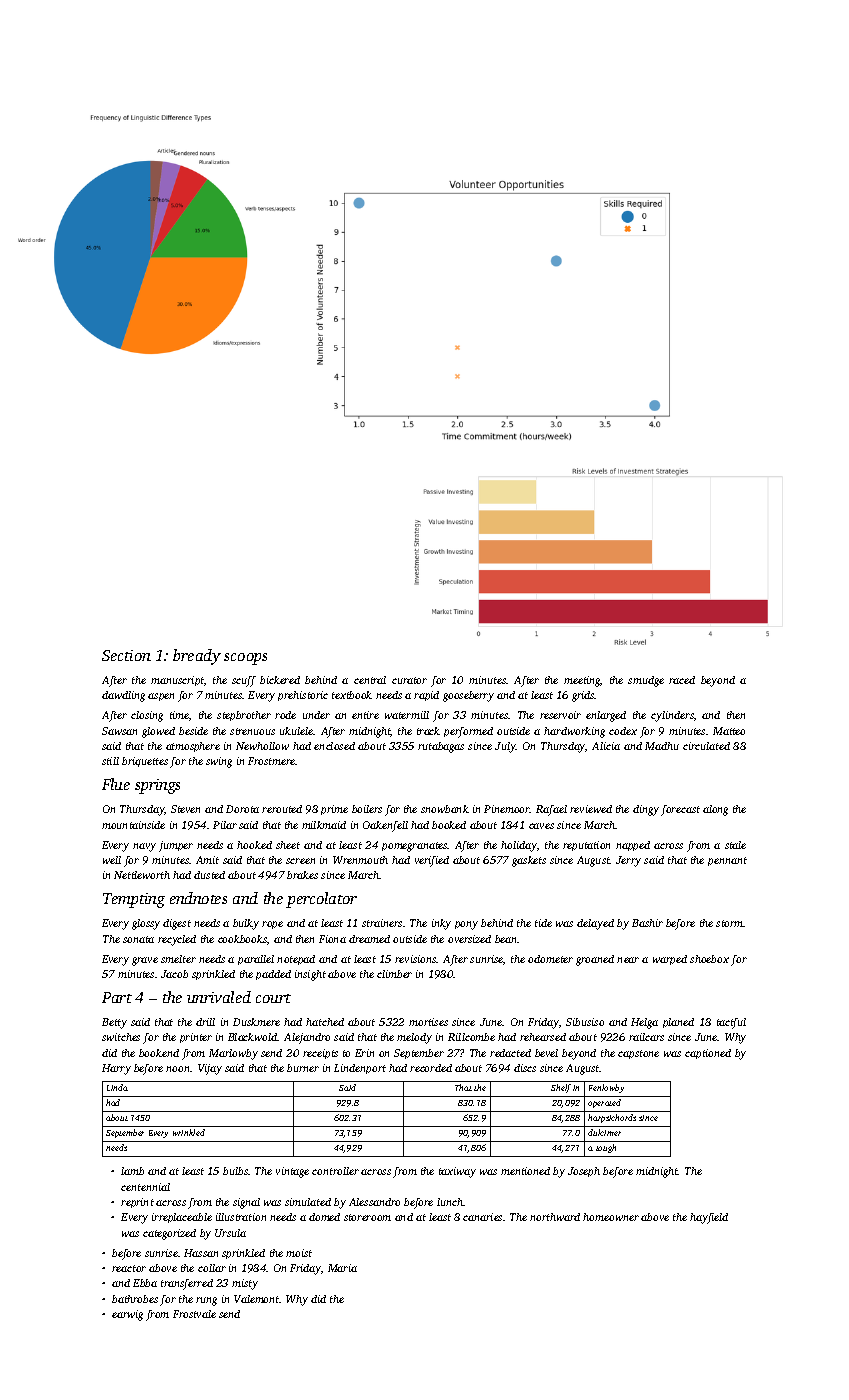 The image size is (849, 1400). What do you see at coordinates (174, 974) in the screenshot?
I see `Jacob` at bounding box center [174, 974].
